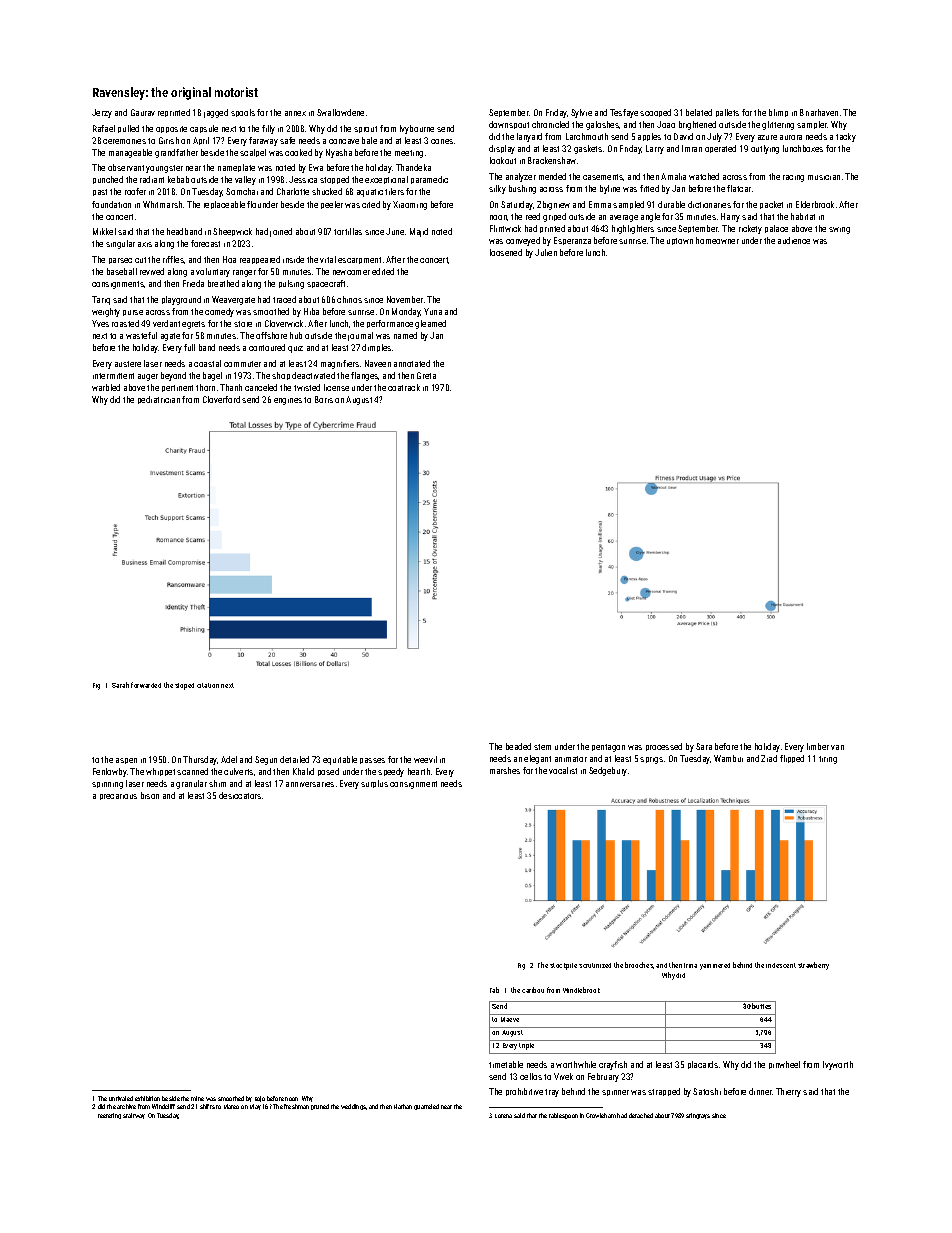 This image has width=952, height=1233. I want to click on grandfather, so click(176, 153).
